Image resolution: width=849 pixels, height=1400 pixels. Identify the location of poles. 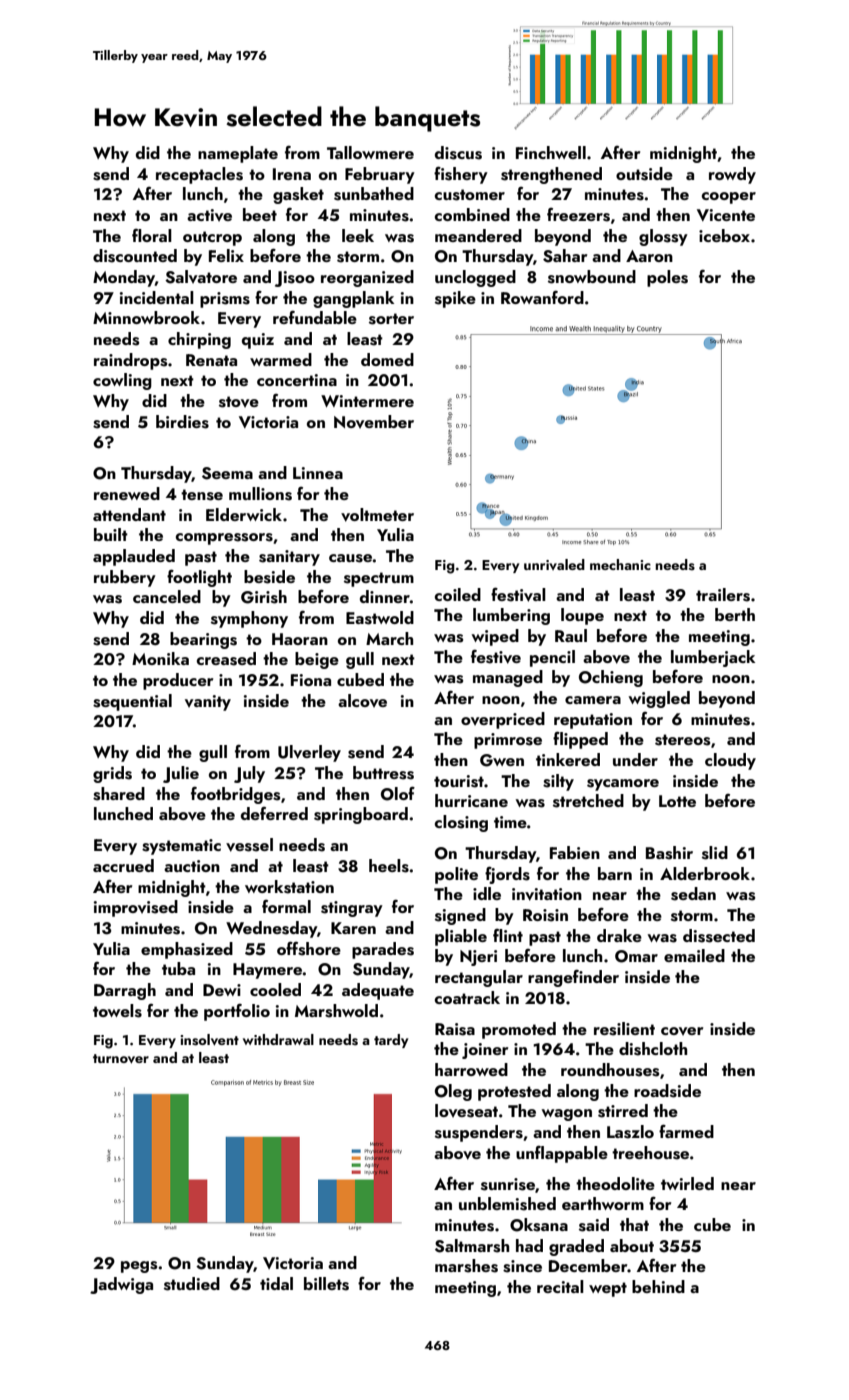
(667, 278).
